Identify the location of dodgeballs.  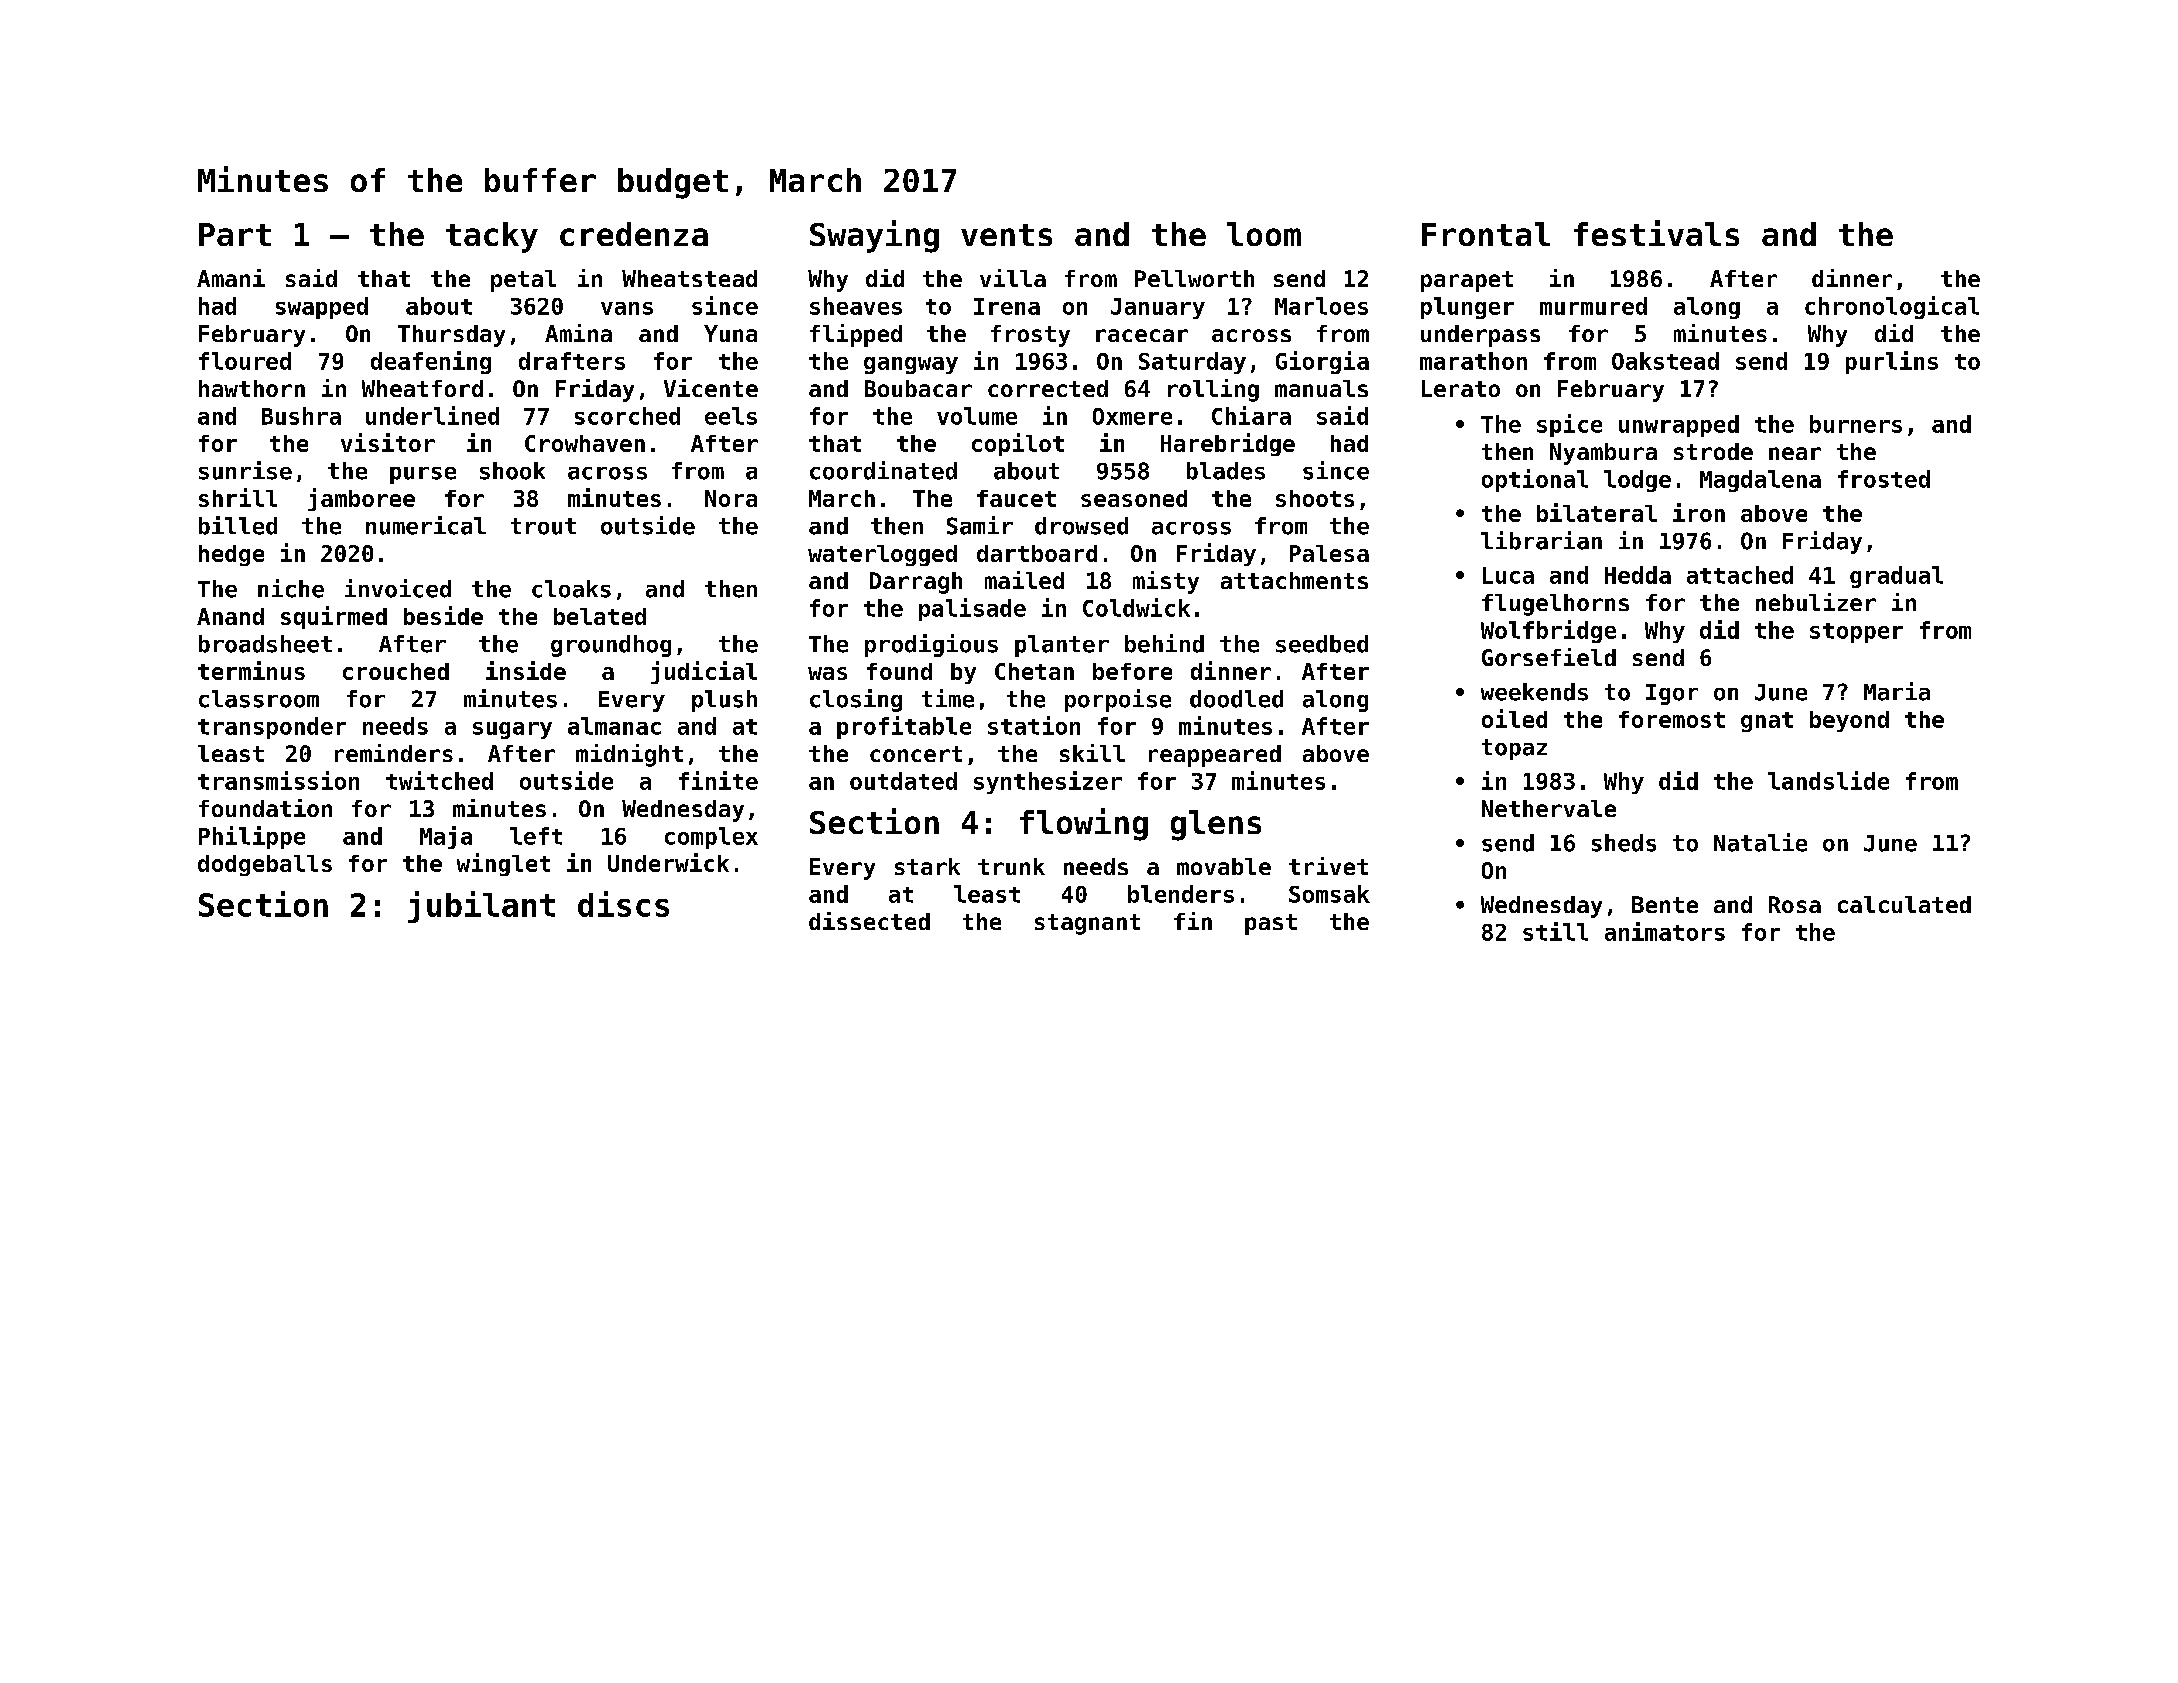
(265, 865).
